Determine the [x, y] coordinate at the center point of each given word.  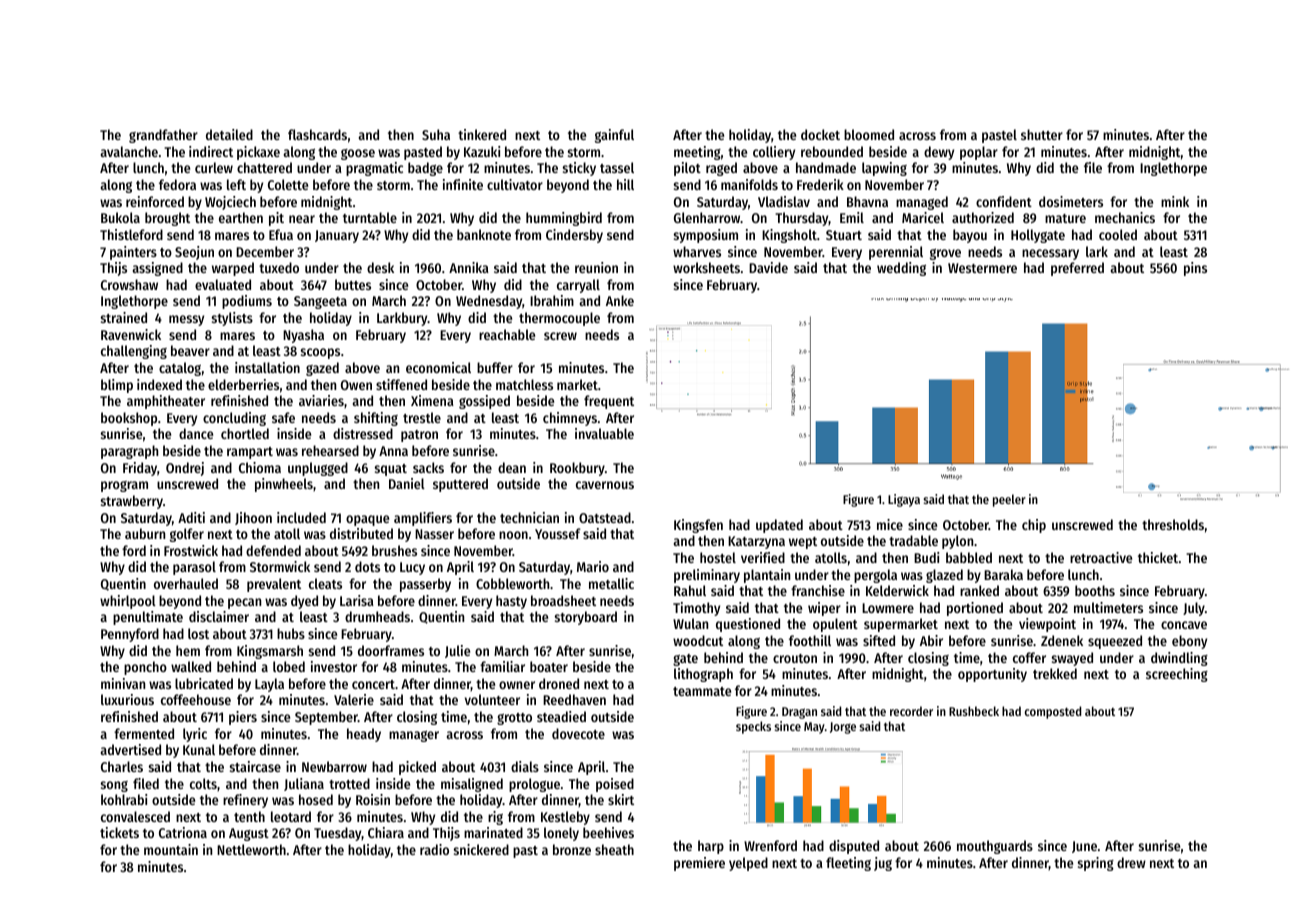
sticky [579, 169]
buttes [353, 284]
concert [373, 684]
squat [391, 470]
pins [1195, 269]
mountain [171, 849]
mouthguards [995, 847]
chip [1034, 526]
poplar [979, 153]
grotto [514, 719]
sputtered [460, 485]
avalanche [129, 151]
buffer [495, 367]
